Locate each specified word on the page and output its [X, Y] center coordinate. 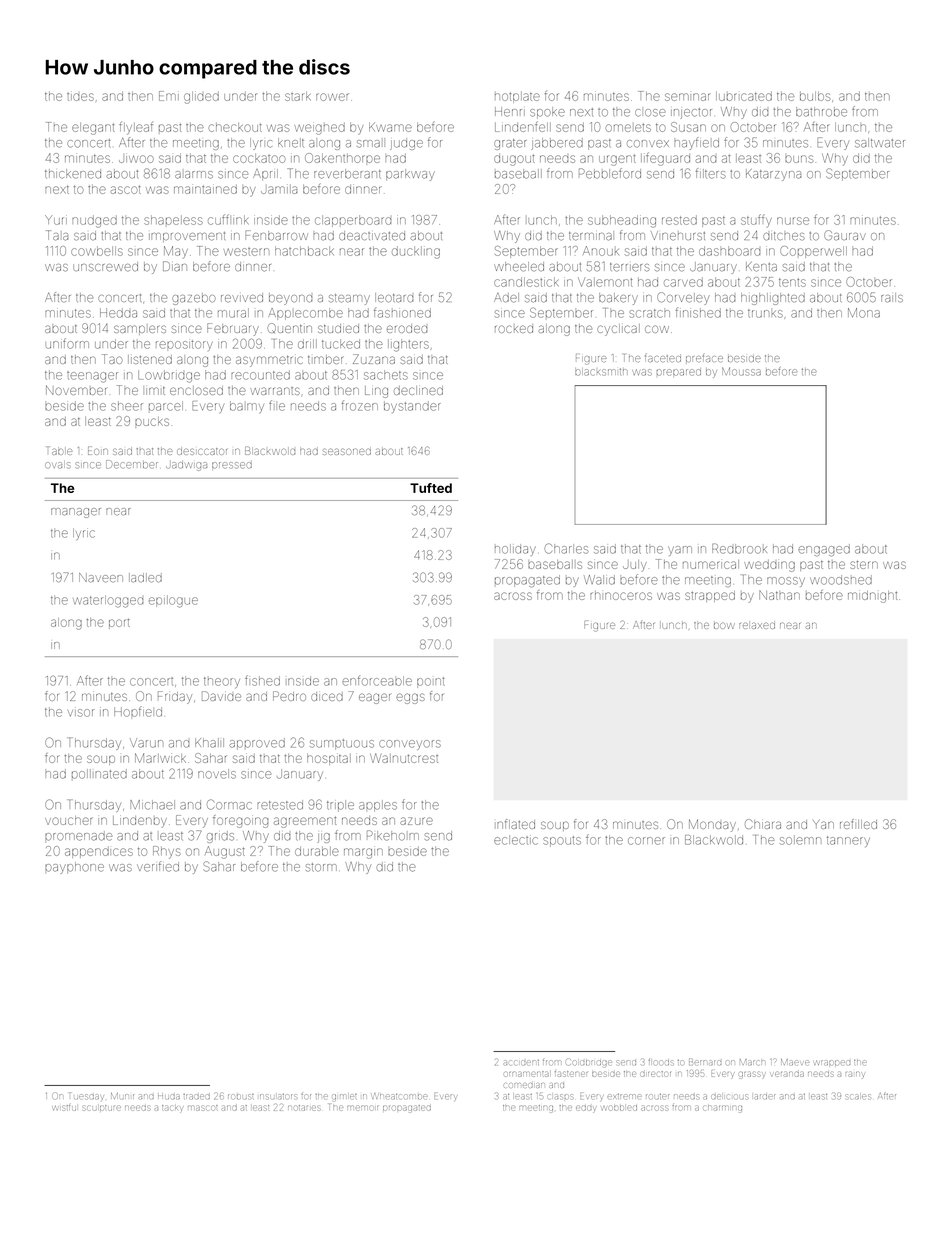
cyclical [618, 330]
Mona [864, 313]
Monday [712, 825]
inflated [516, 824]
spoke [547, 112]
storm [321, 867]
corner [646, 841]
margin [363, 853]
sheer [127, 406]
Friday [175, 697]
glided [201, 98]
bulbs [815, 96]
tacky [172, 1108]
